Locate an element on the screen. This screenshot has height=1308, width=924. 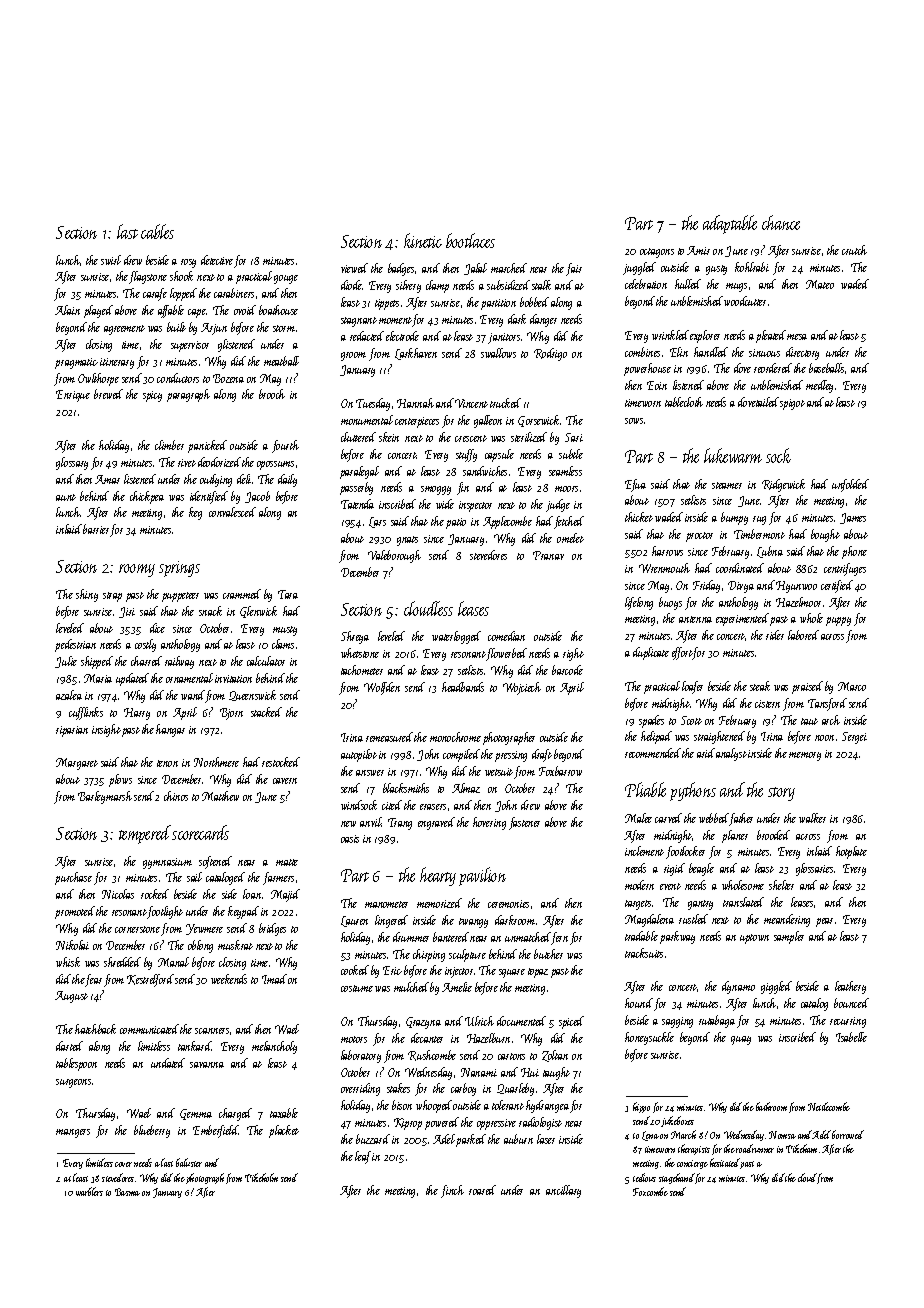
detective is located at coordinates (217, 260).
